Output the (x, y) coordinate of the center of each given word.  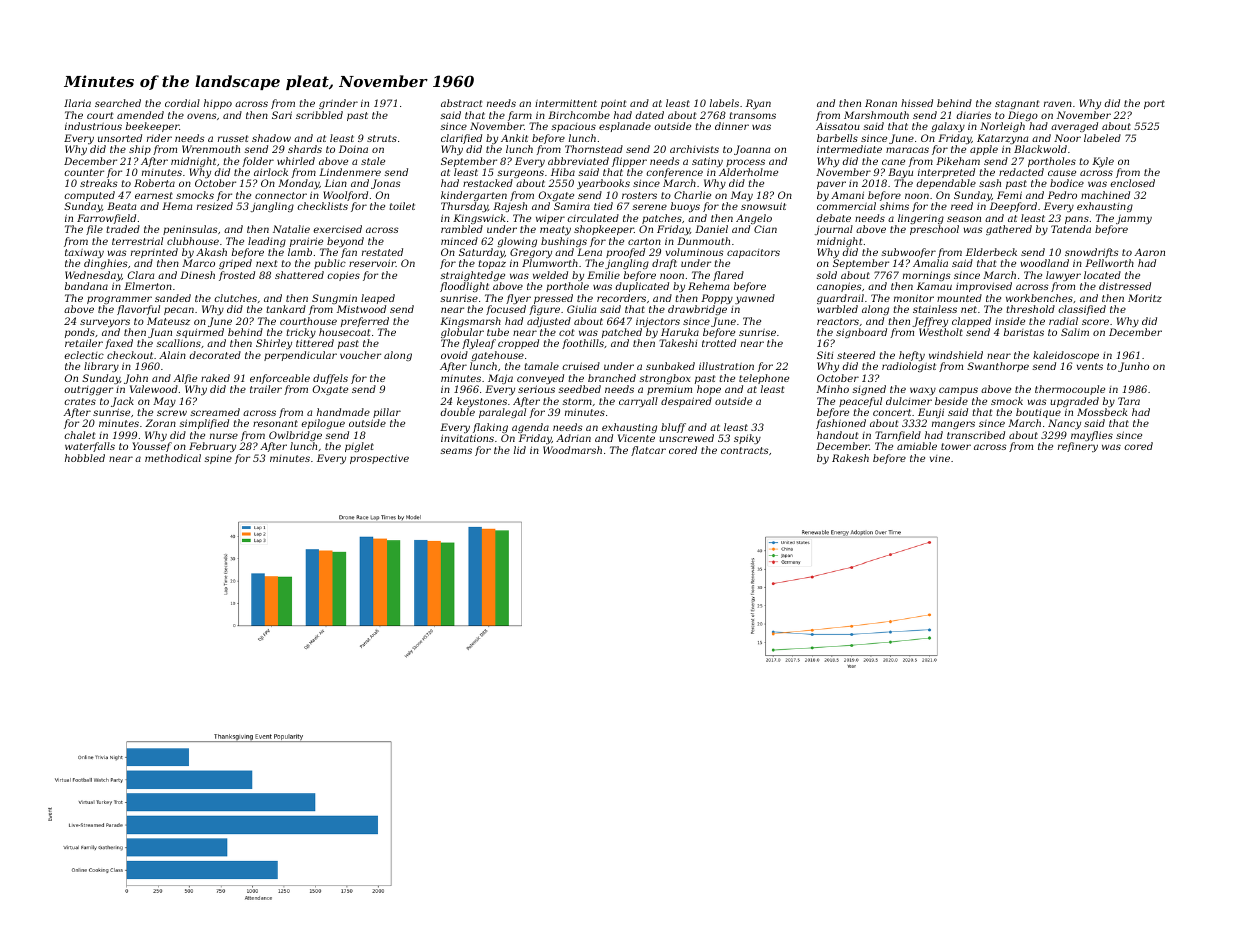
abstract (461, 103)
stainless (935, 309)
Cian (765, 229)
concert (892, 412)
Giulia (581, 309)
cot (566, 332)
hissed (917, 103)
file (94, 230)
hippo (218, 104)
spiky (747, 439)
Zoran (160, 423)
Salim (1075, 332)
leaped (378, 299)
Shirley (274, 344)
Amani (847, 195)
